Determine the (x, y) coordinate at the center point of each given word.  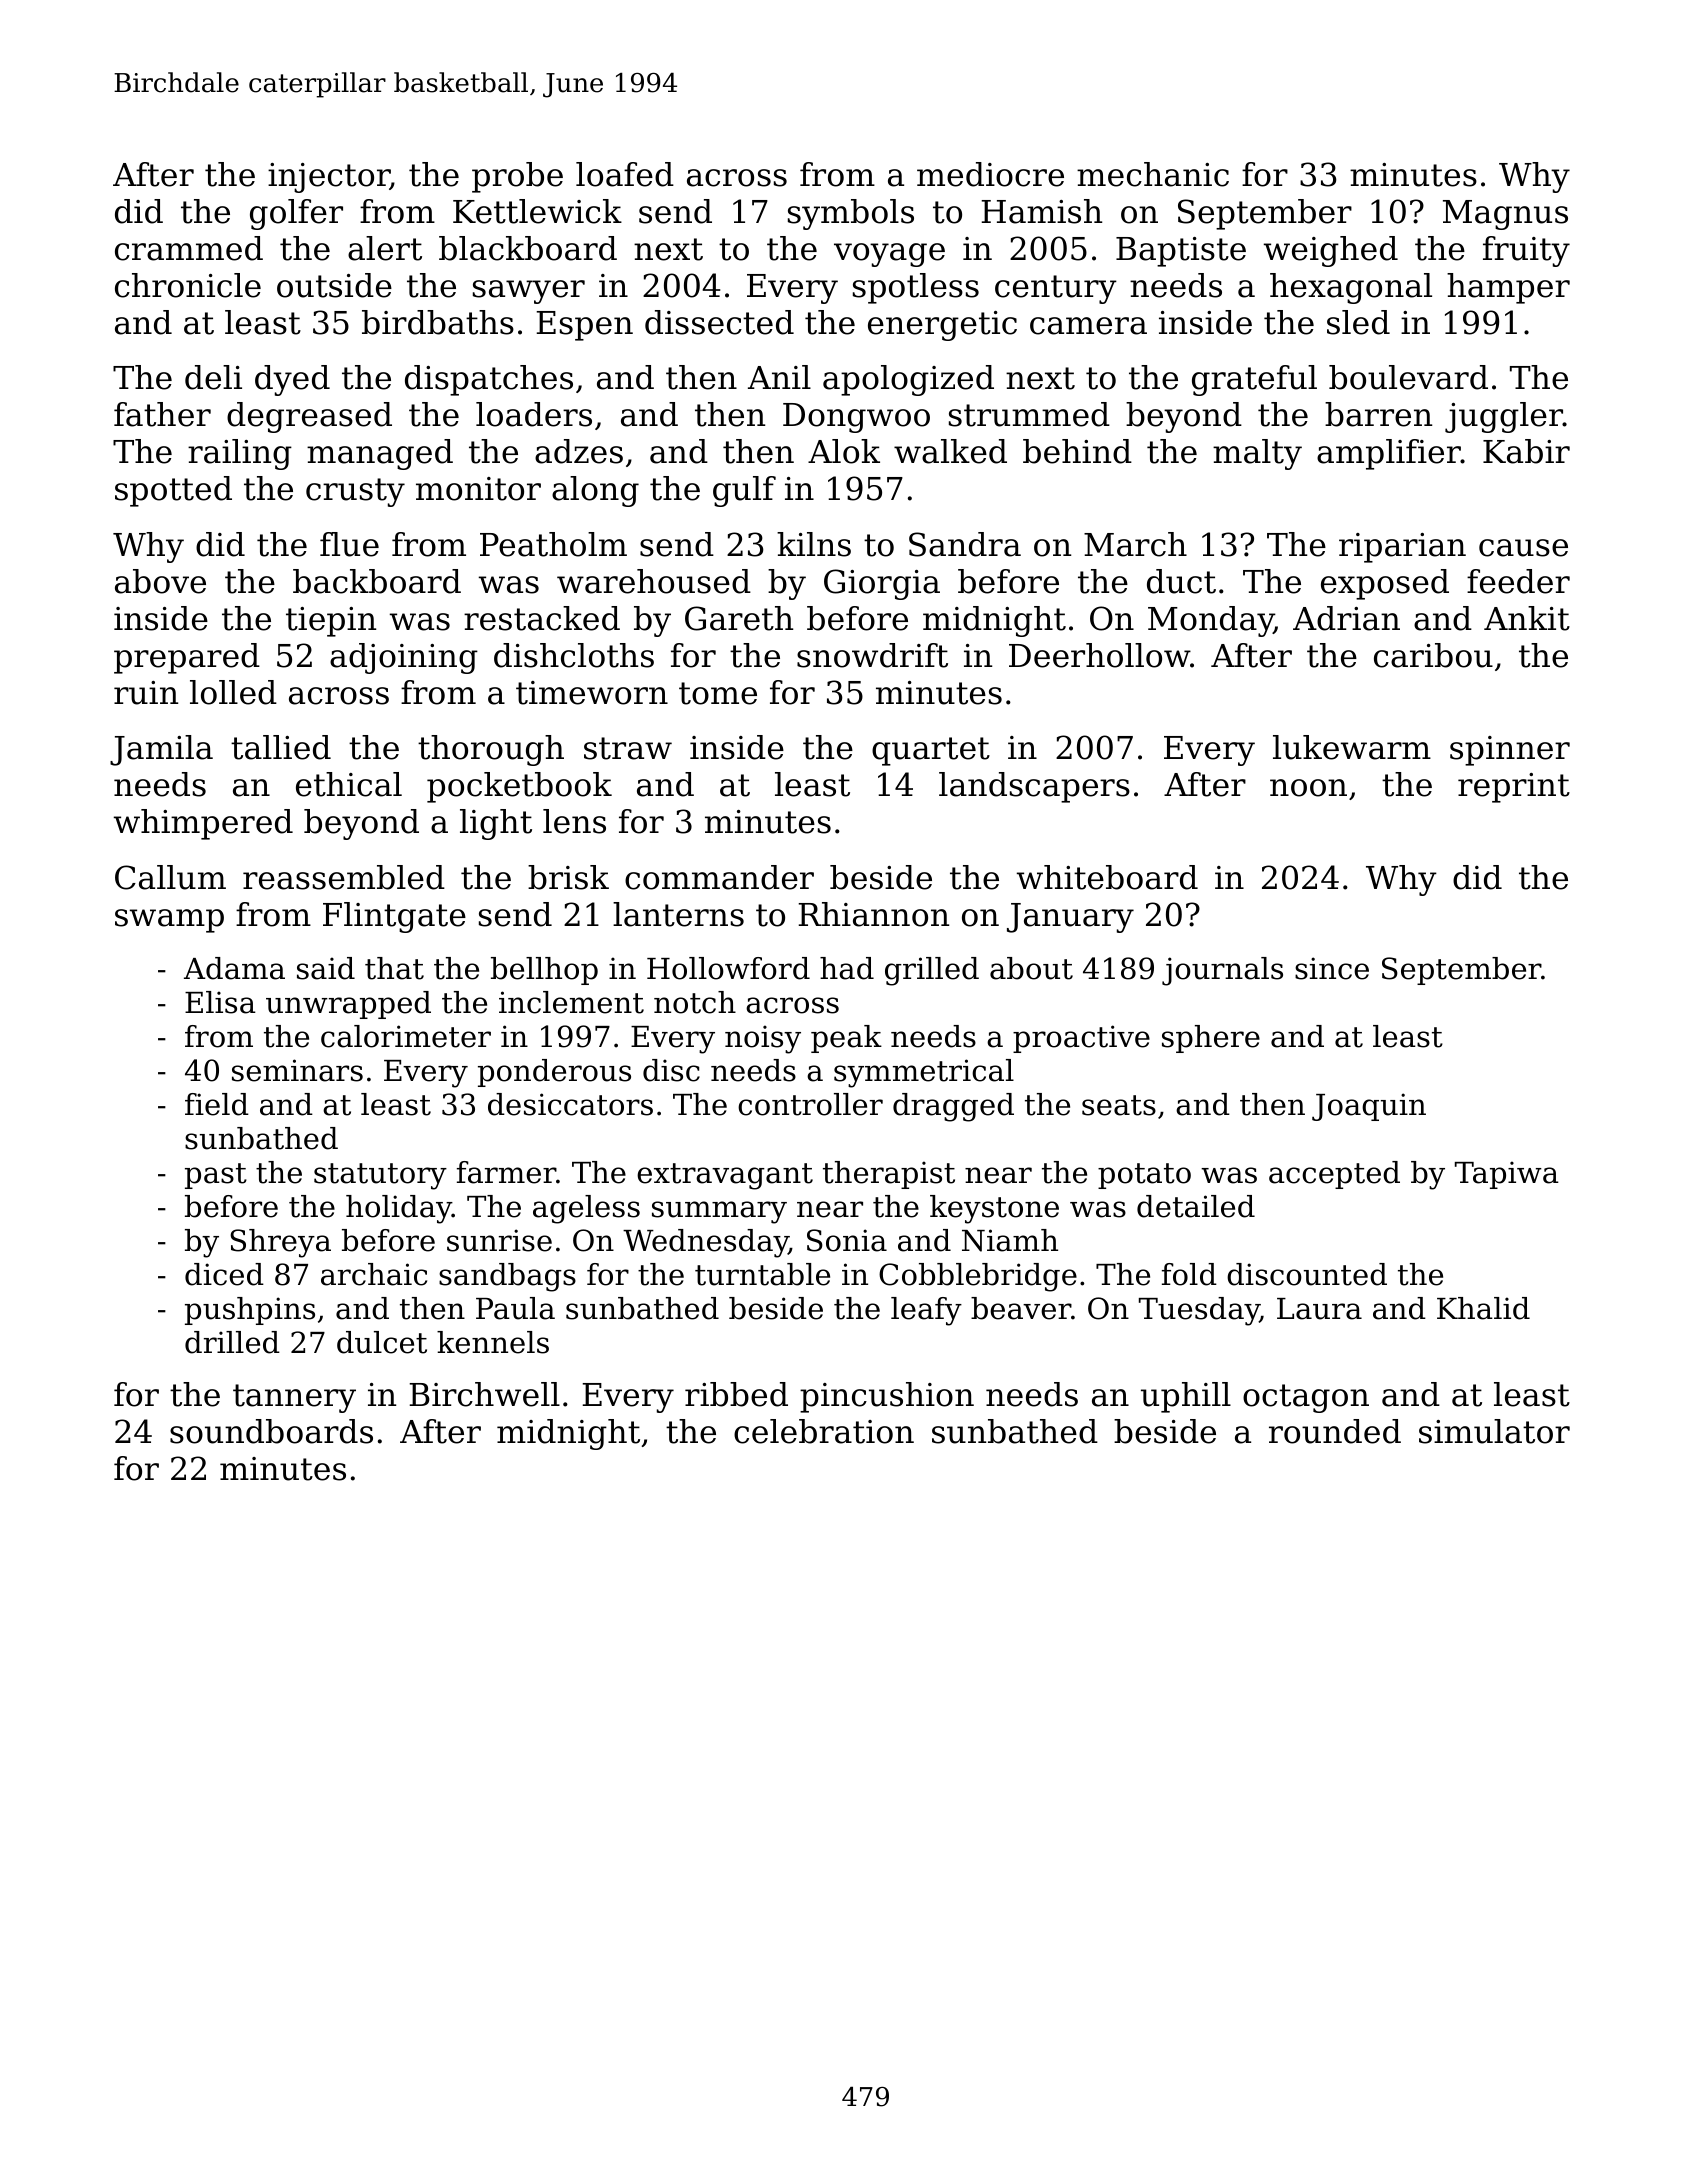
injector (329, 178)
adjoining (404, 658)
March (1135, 544)
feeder (1518, 581)
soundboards (271, 1431)
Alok (844, 451)
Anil (779, 377)
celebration (824, 1431)
